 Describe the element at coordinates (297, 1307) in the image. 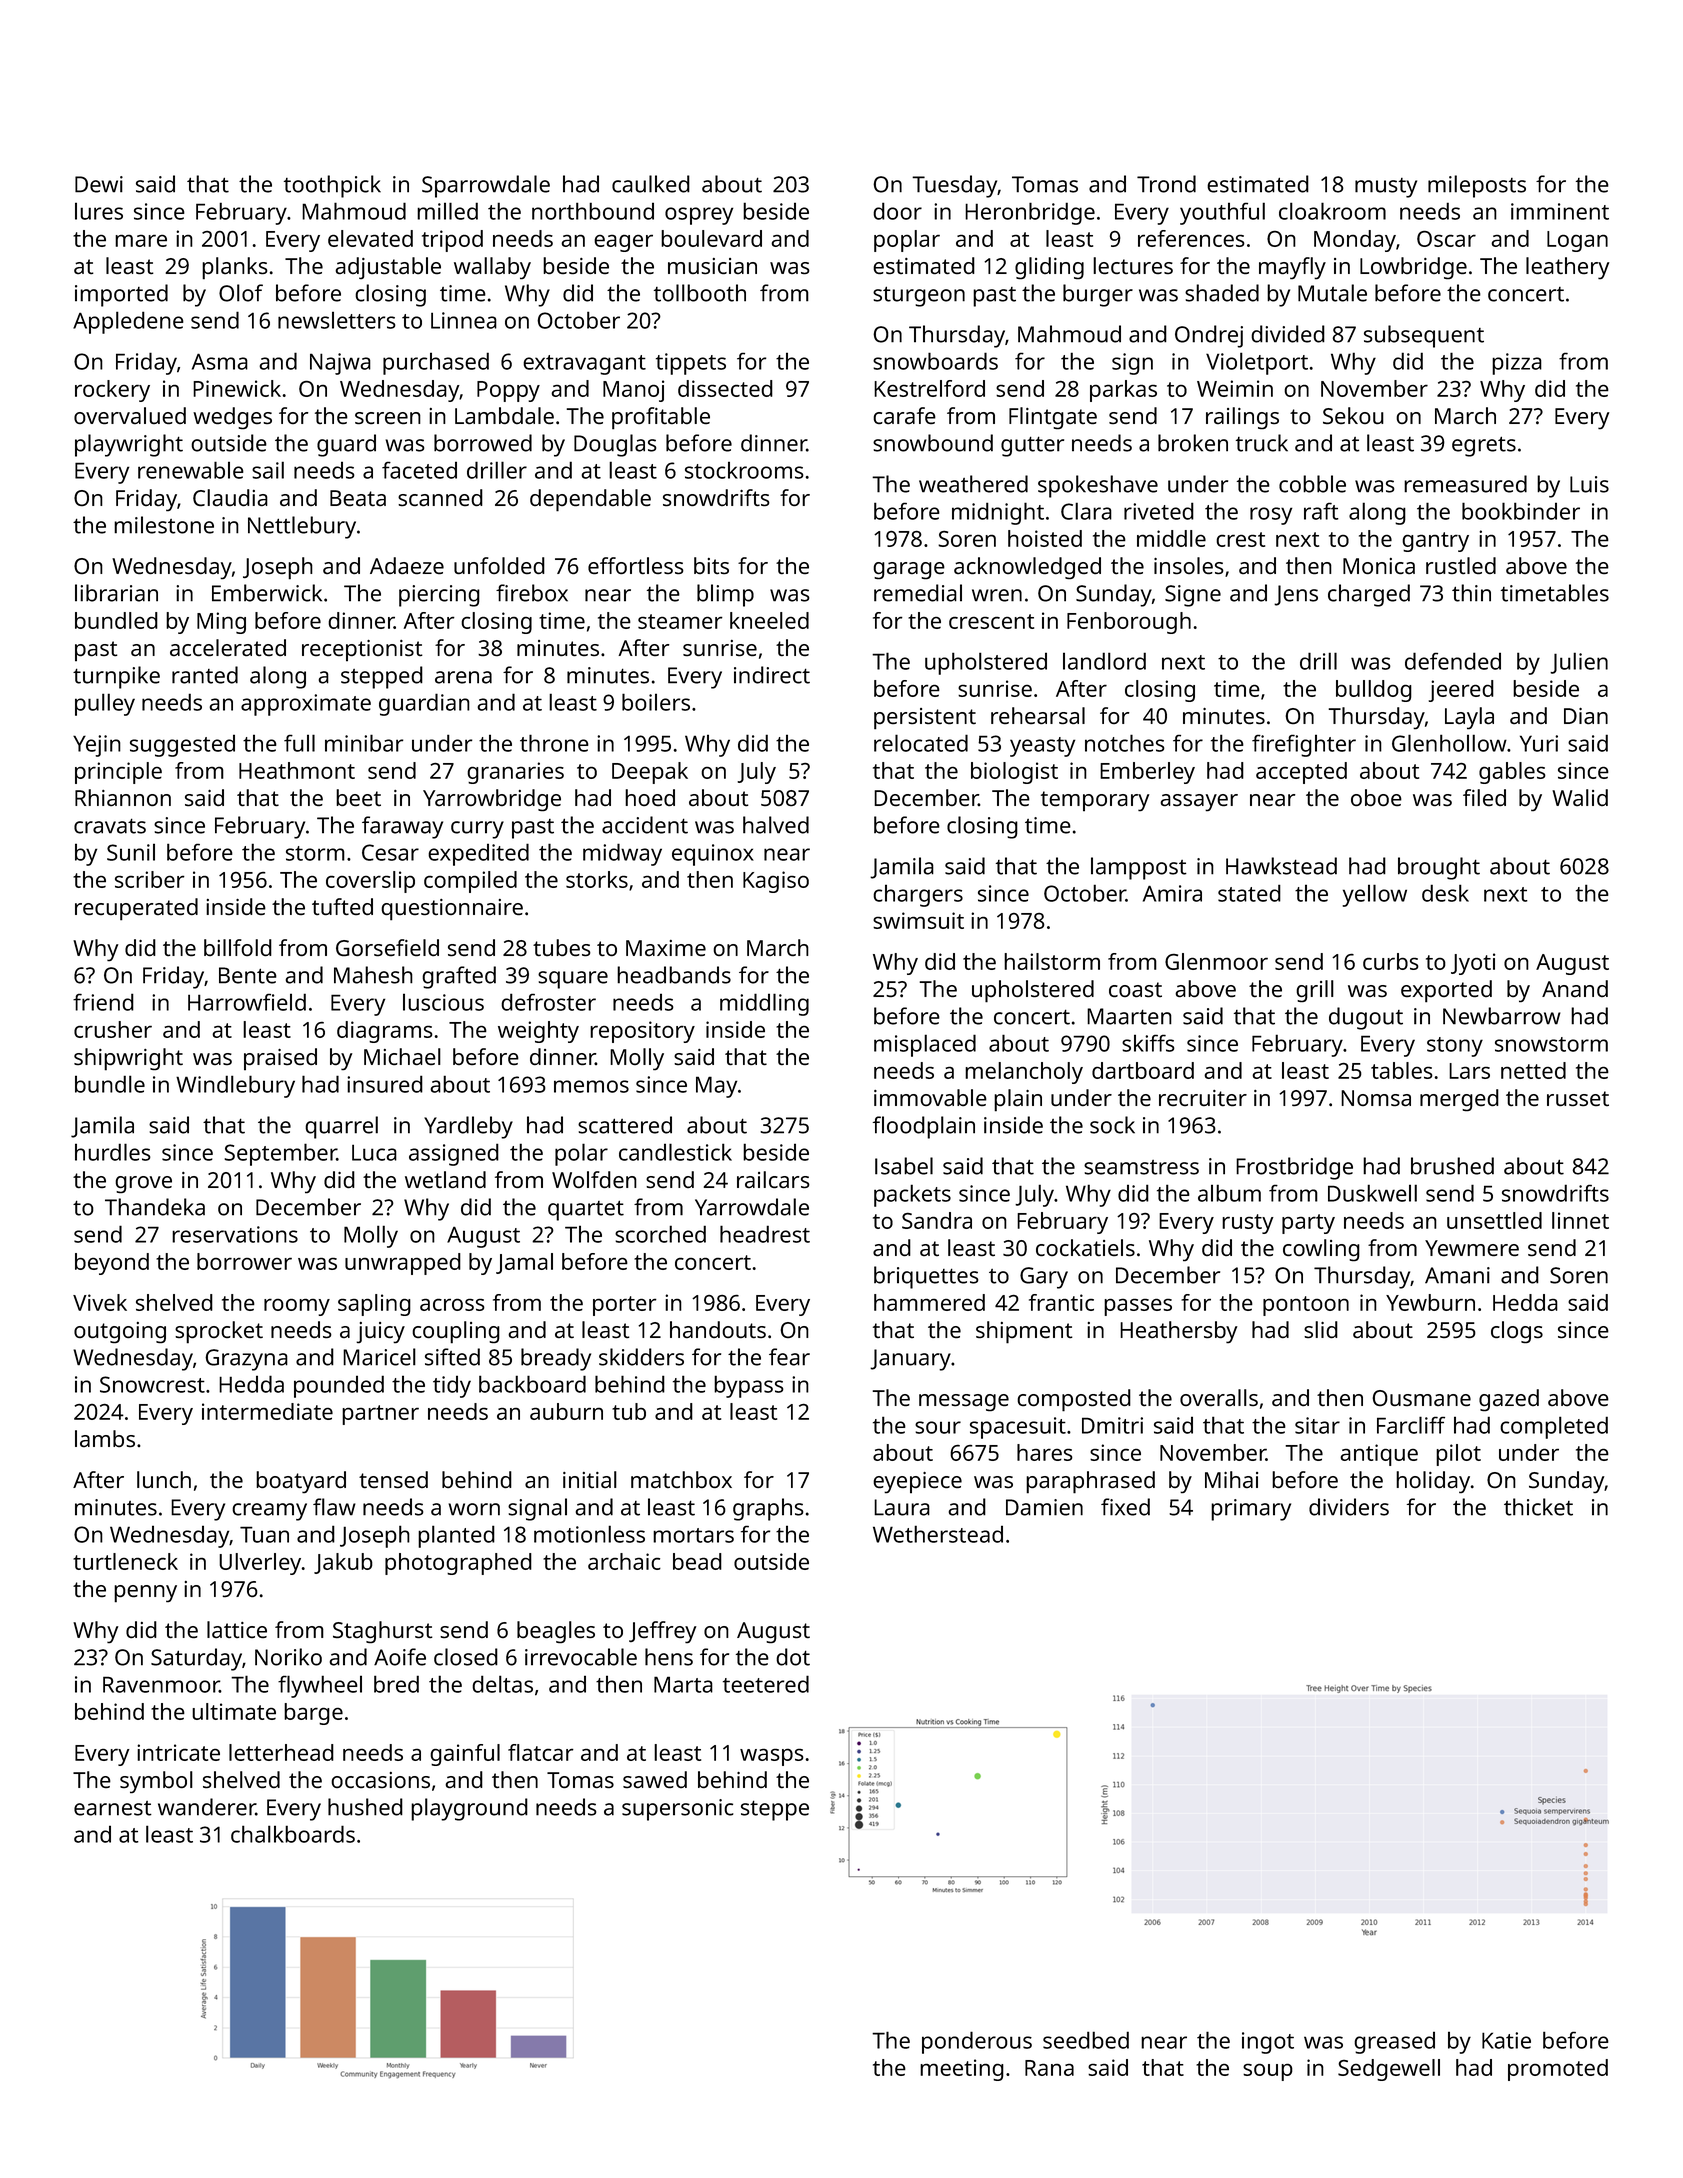

I see `roomy` at that location.
